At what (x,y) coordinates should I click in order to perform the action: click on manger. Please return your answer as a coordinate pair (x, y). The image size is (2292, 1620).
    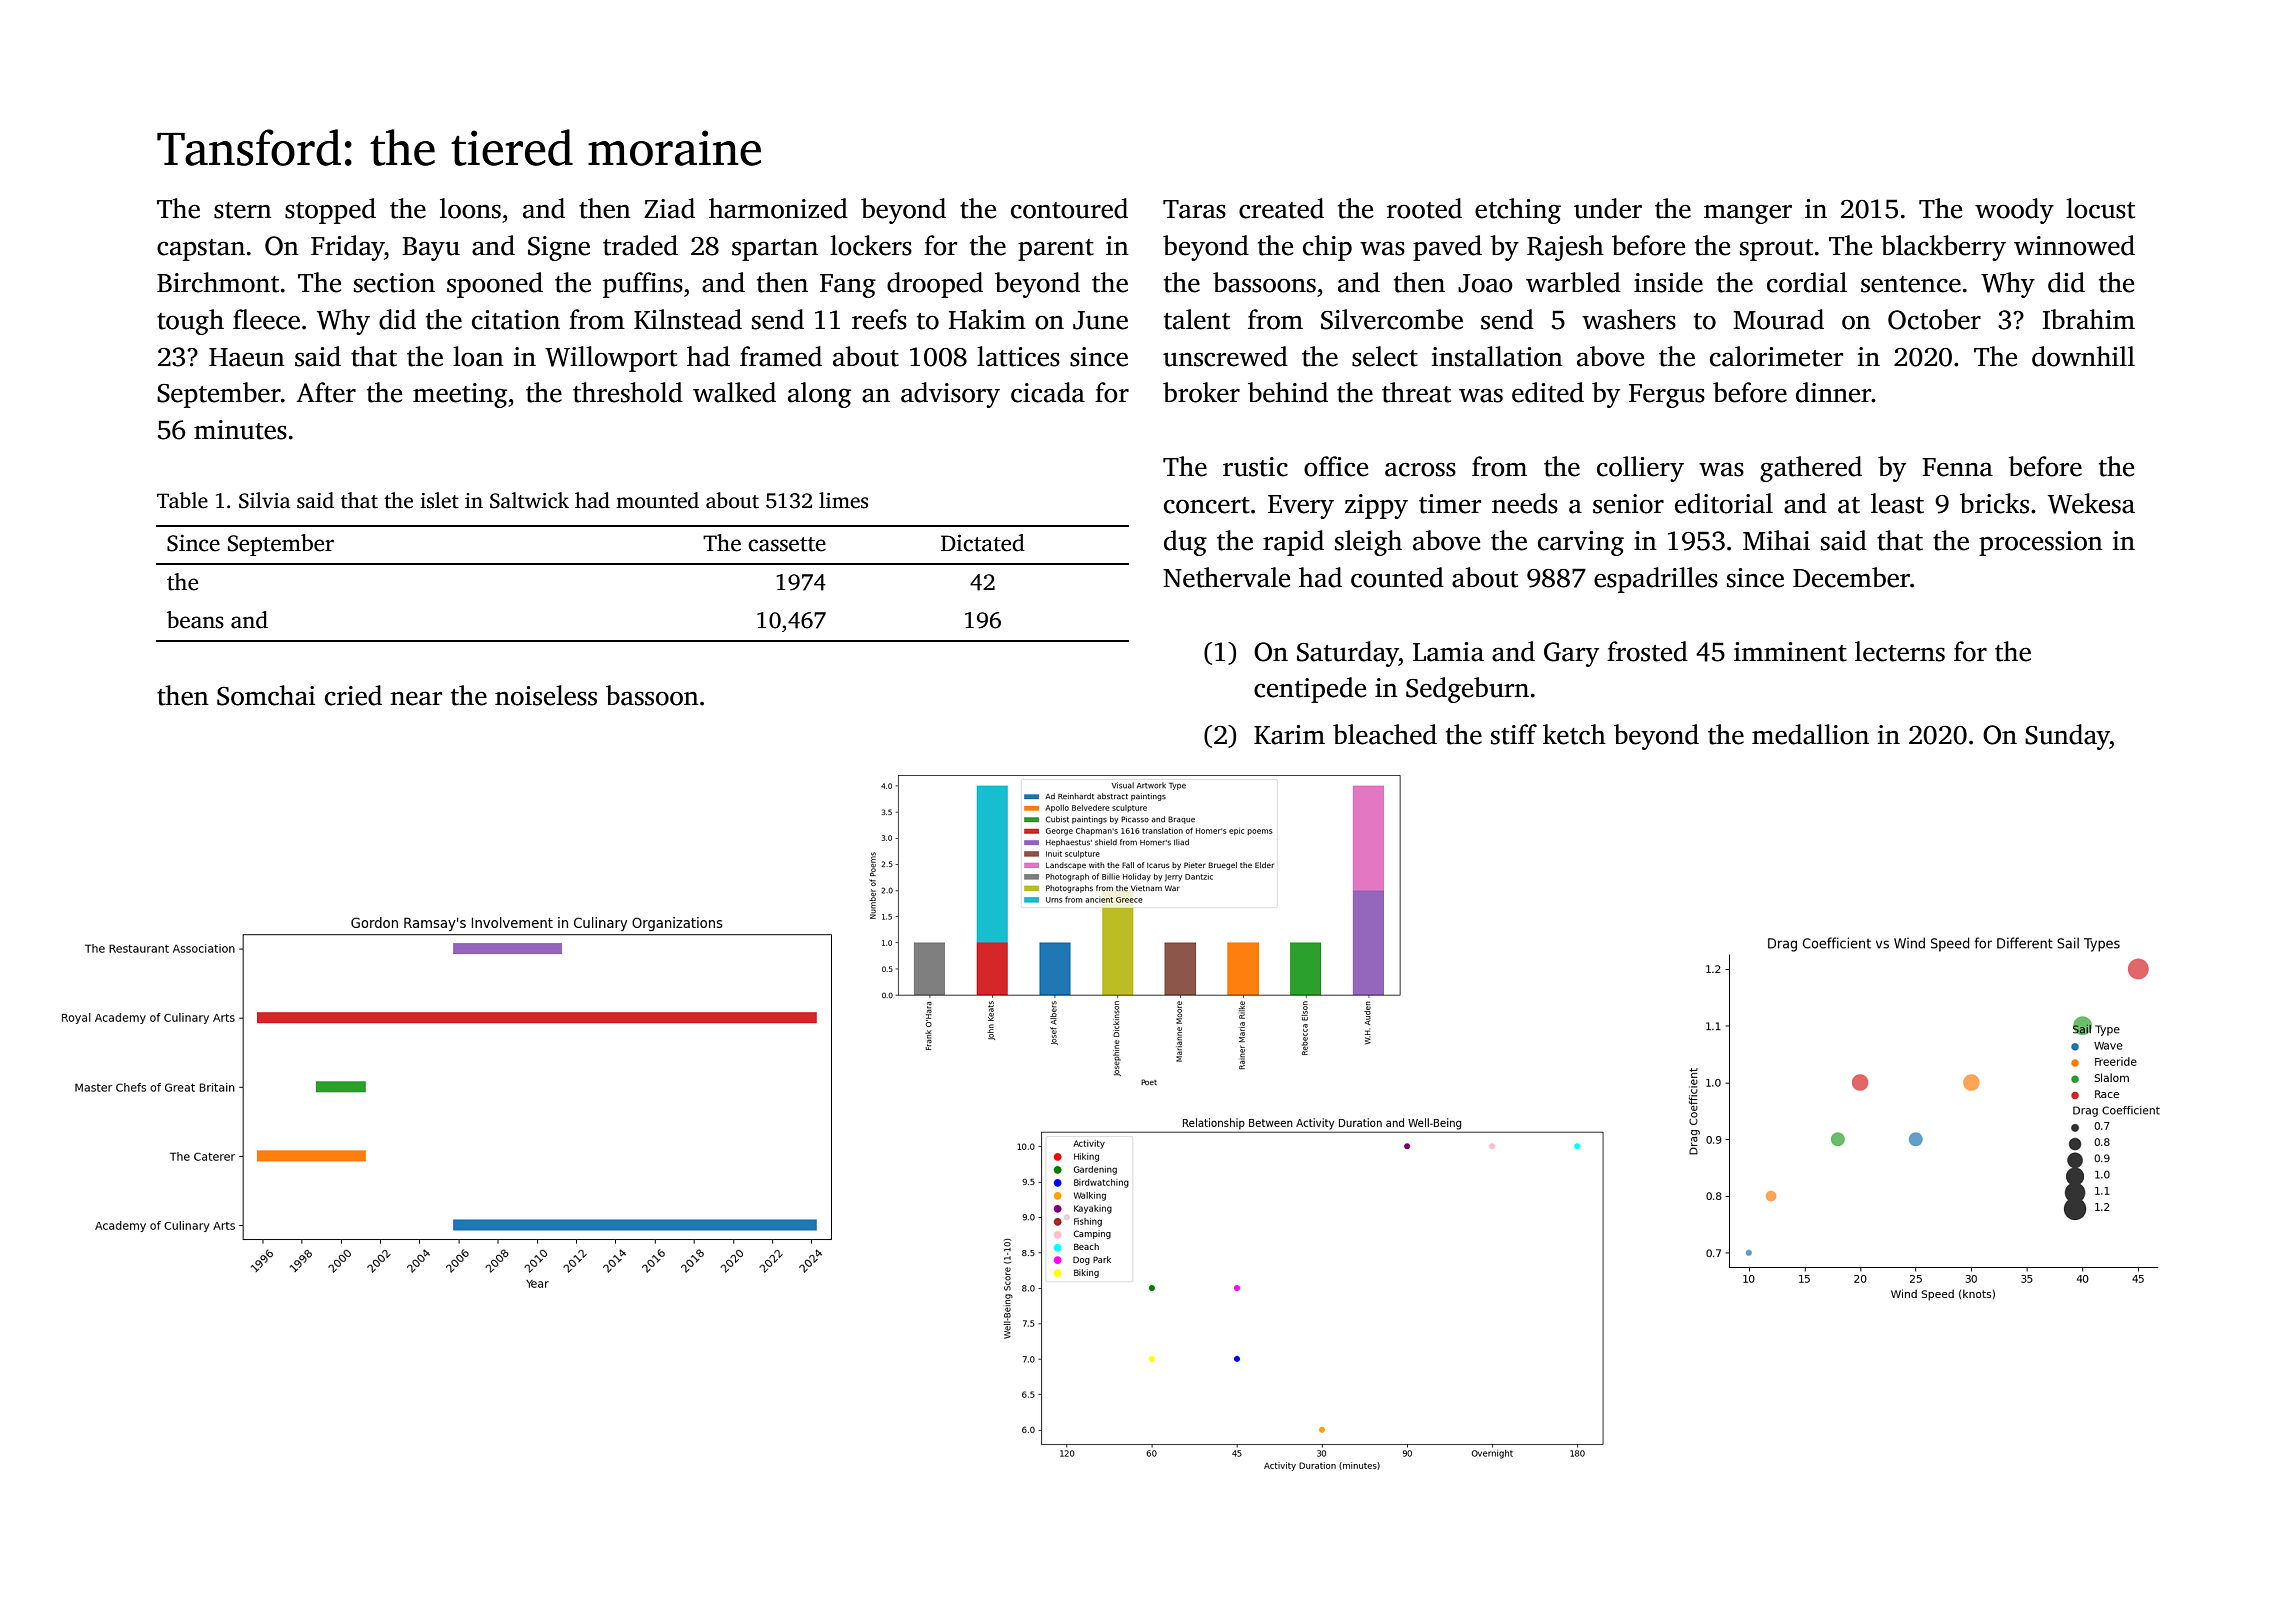
    Looking at the image, I should click on (1748, 214).
